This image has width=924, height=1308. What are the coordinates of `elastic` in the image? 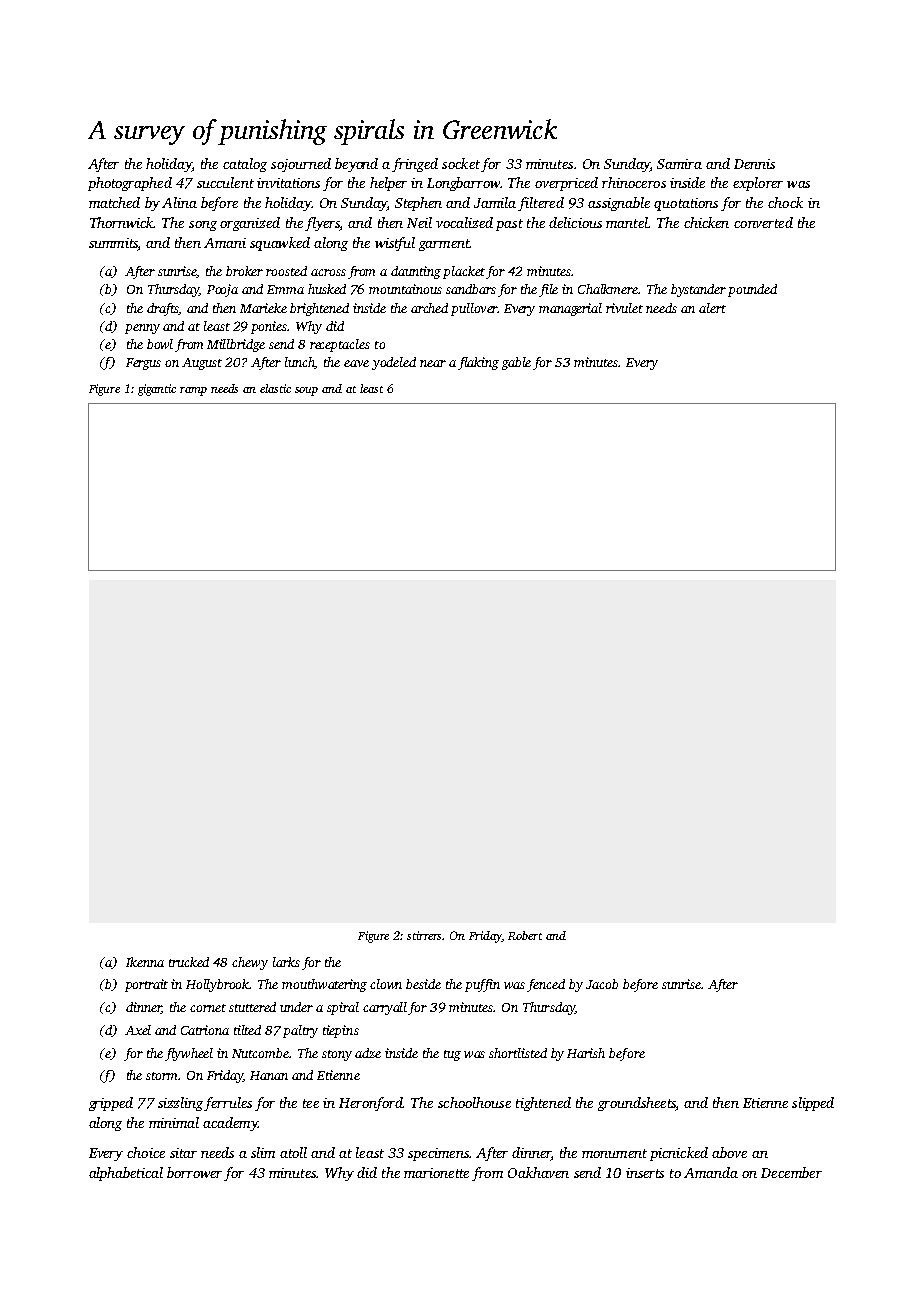 It's located at (275, 388).
